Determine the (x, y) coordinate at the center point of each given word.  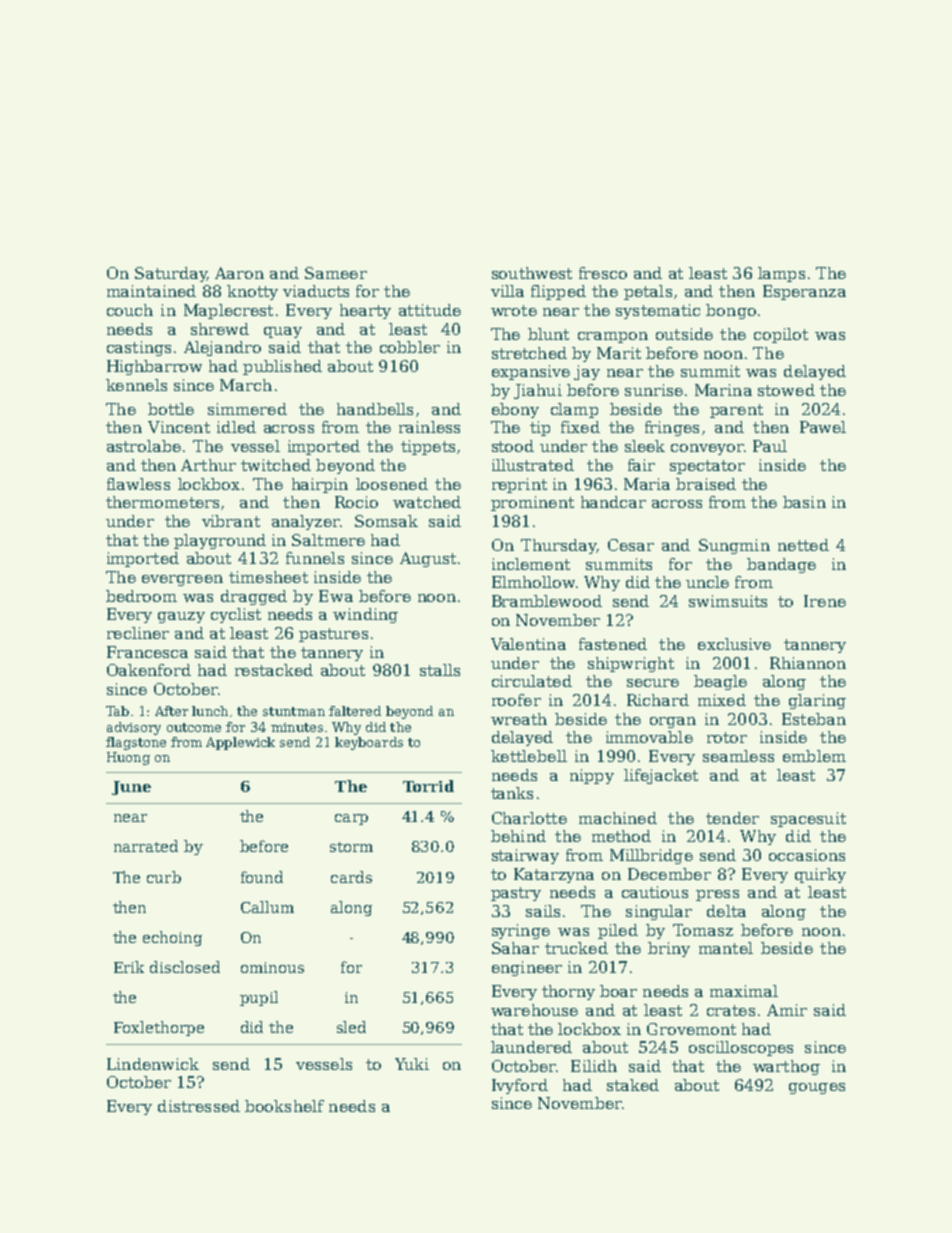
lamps (781, 274)
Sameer (336, 273)
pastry (516, 894)
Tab (117, 711)
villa (507, 291)
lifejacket (661, 776)
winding (365, 615)
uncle (707, 582)
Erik (129, 967)
